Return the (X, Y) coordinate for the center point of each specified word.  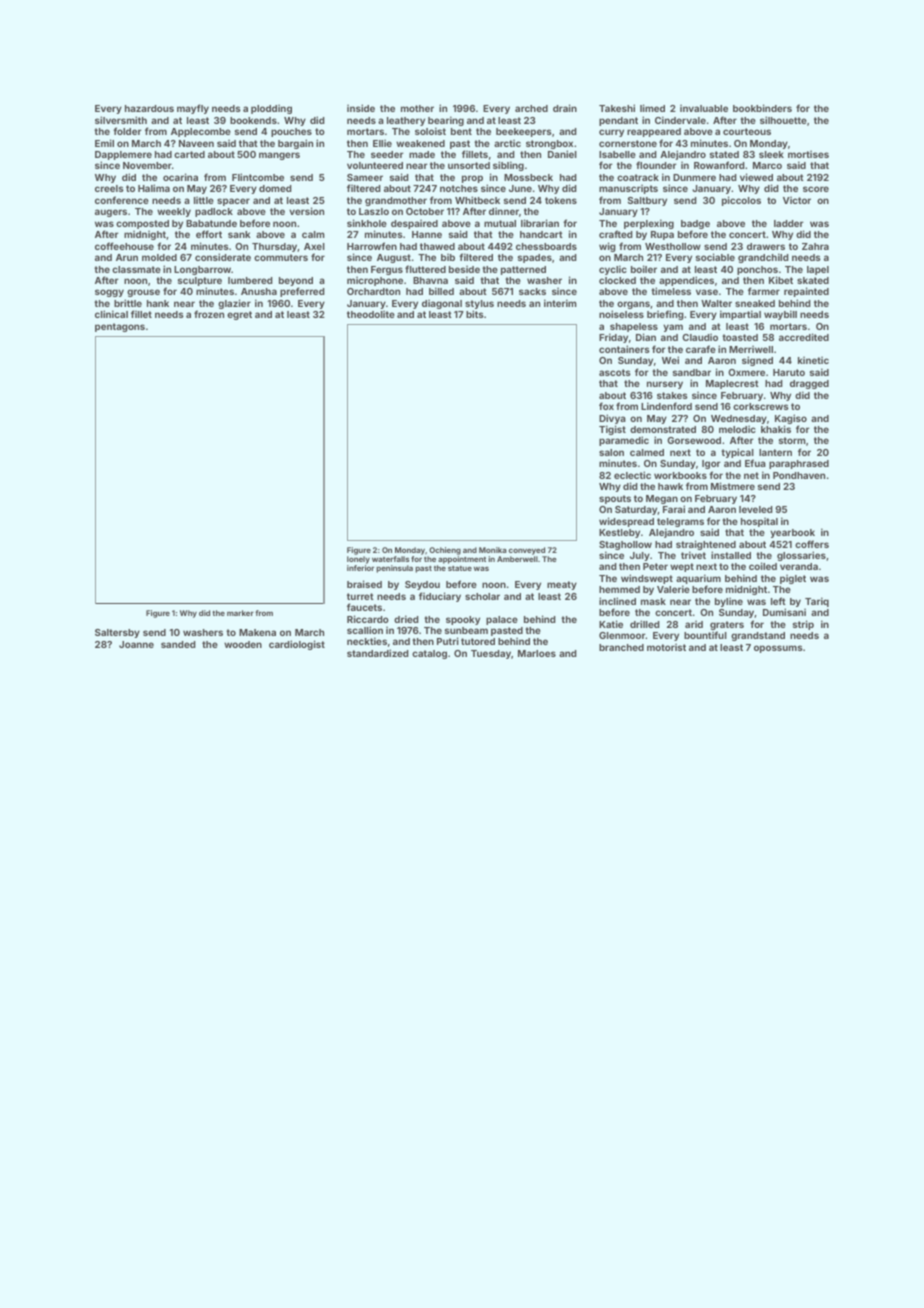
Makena (257, 632)
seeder (387, 154)
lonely (358, 560)
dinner (504, 211)
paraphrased (799, 464)
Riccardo (368, 619)
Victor (797, 200)
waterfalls (391, 559)
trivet (693, 555)
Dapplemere (123, 155)
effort (209, 234)
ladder (789, 223)
